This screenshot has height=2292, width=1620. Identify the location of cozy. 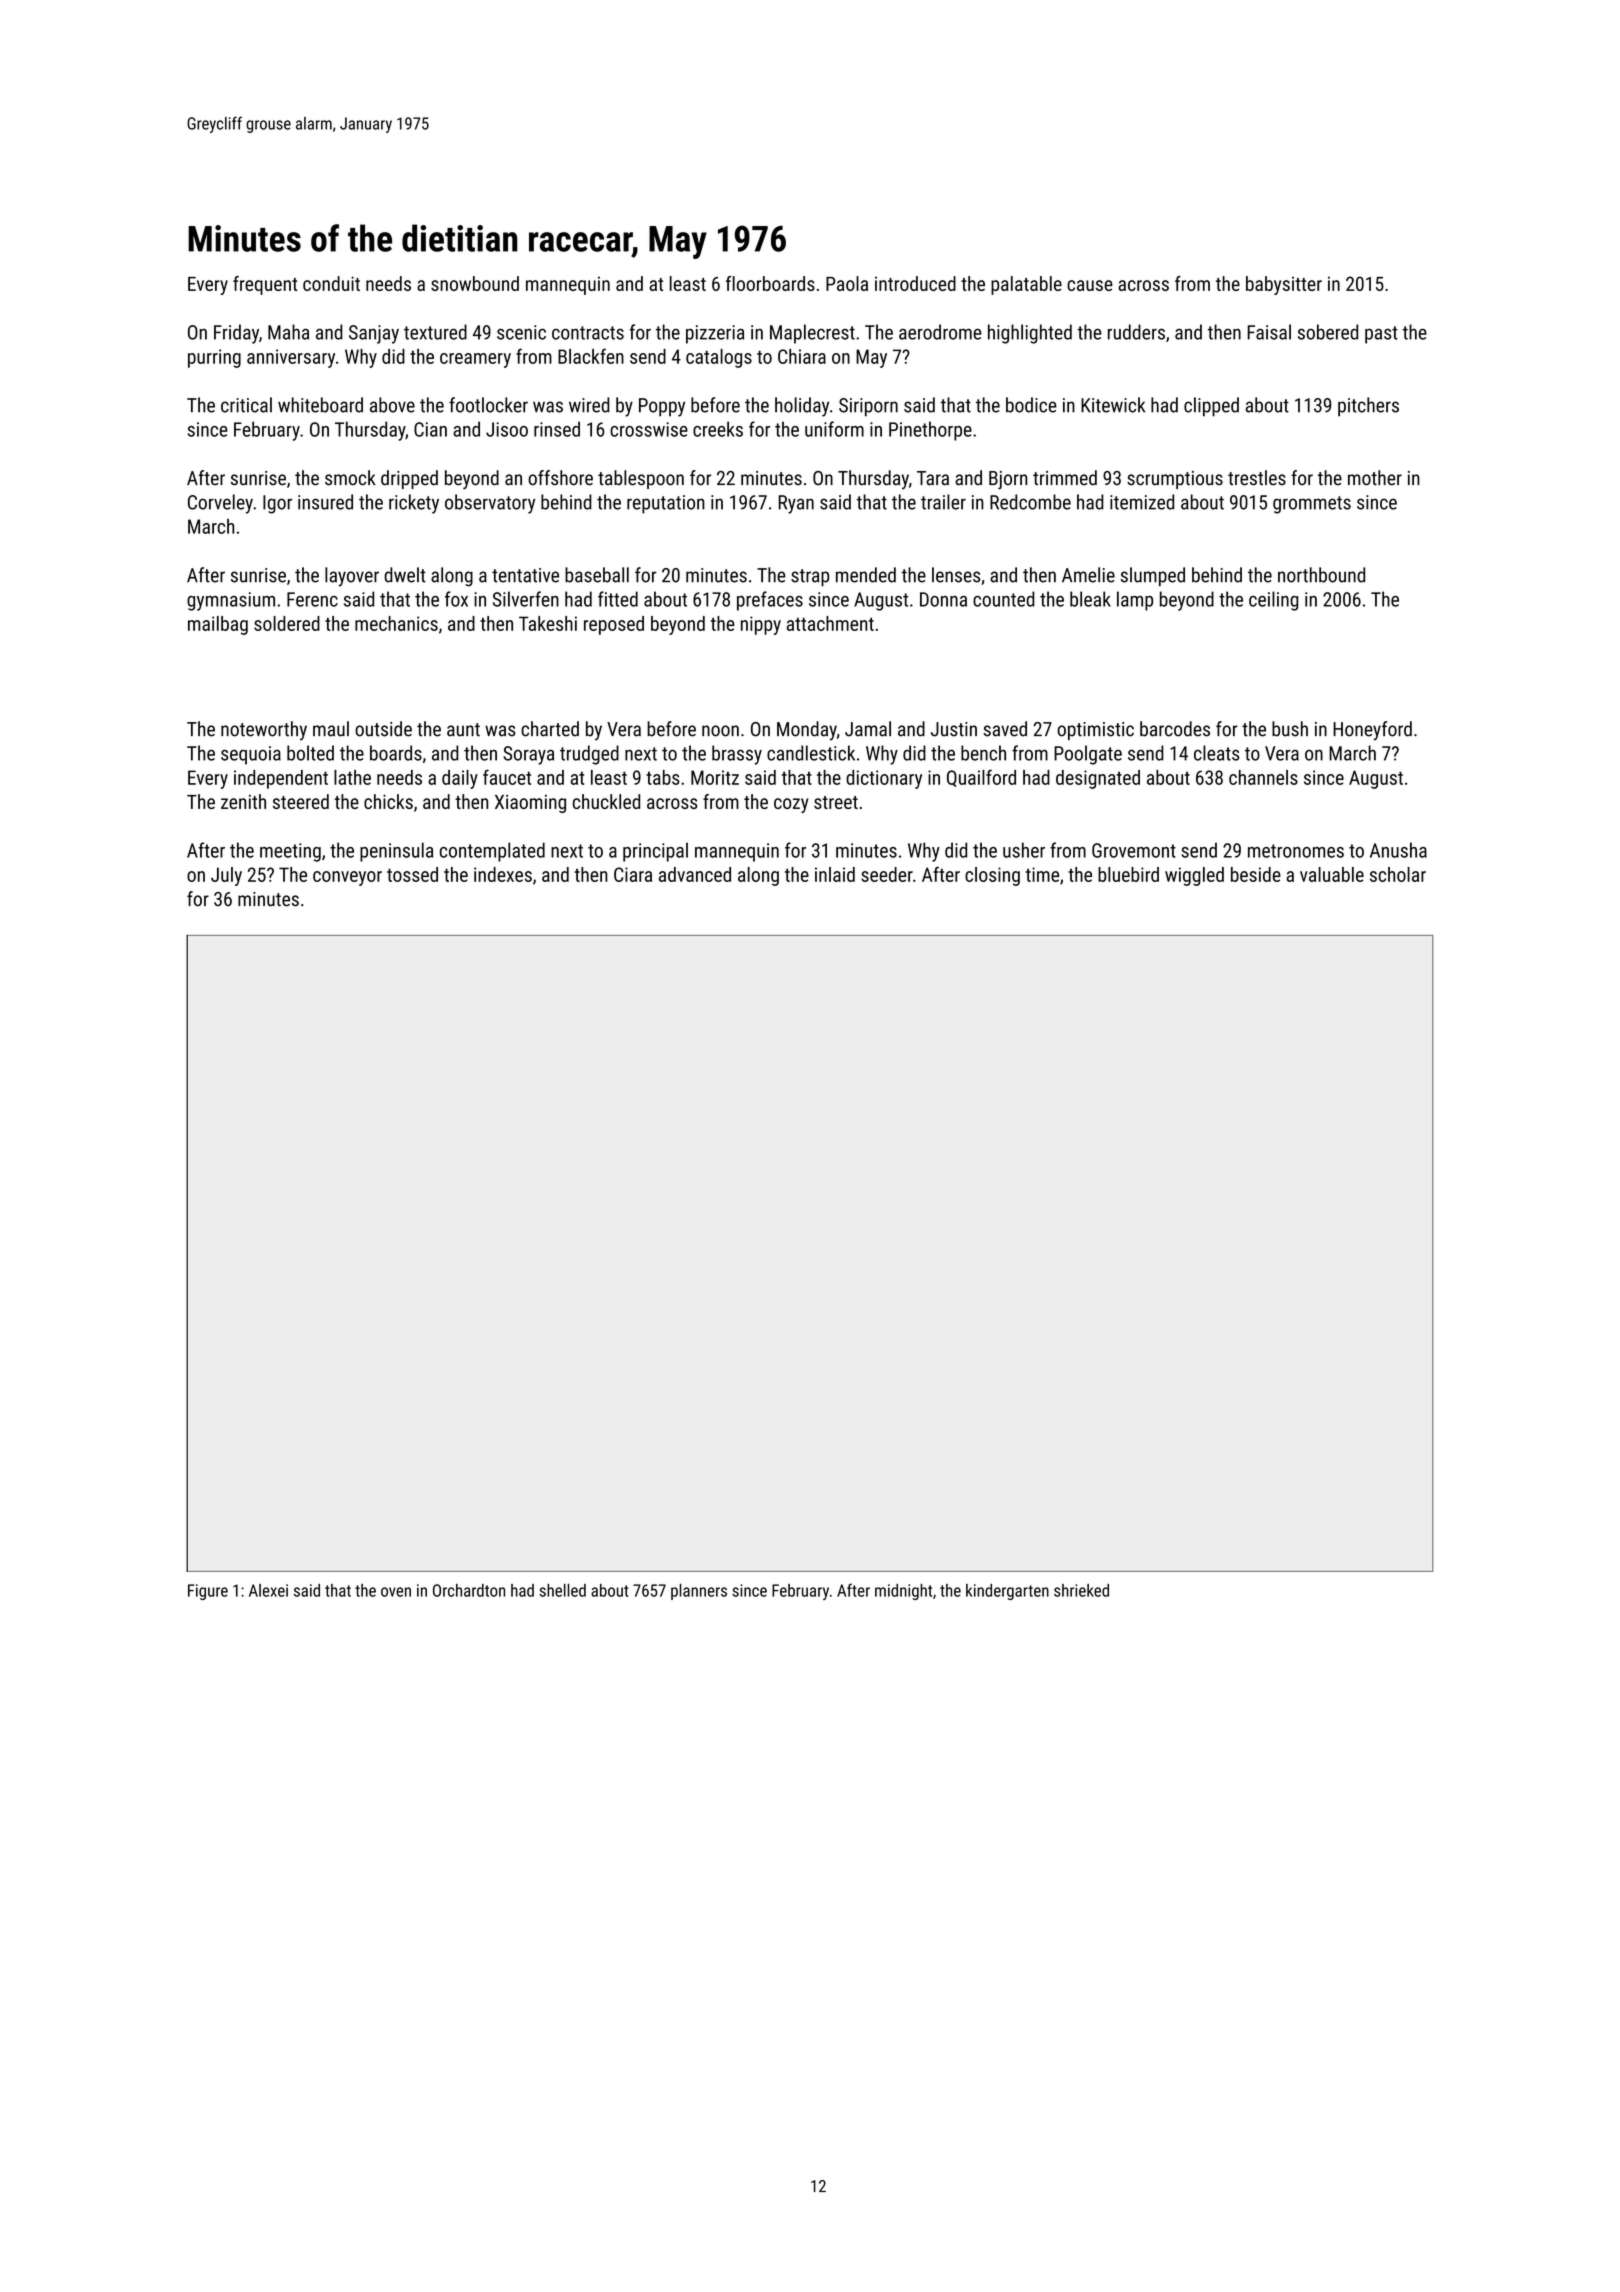
(791, 805).
